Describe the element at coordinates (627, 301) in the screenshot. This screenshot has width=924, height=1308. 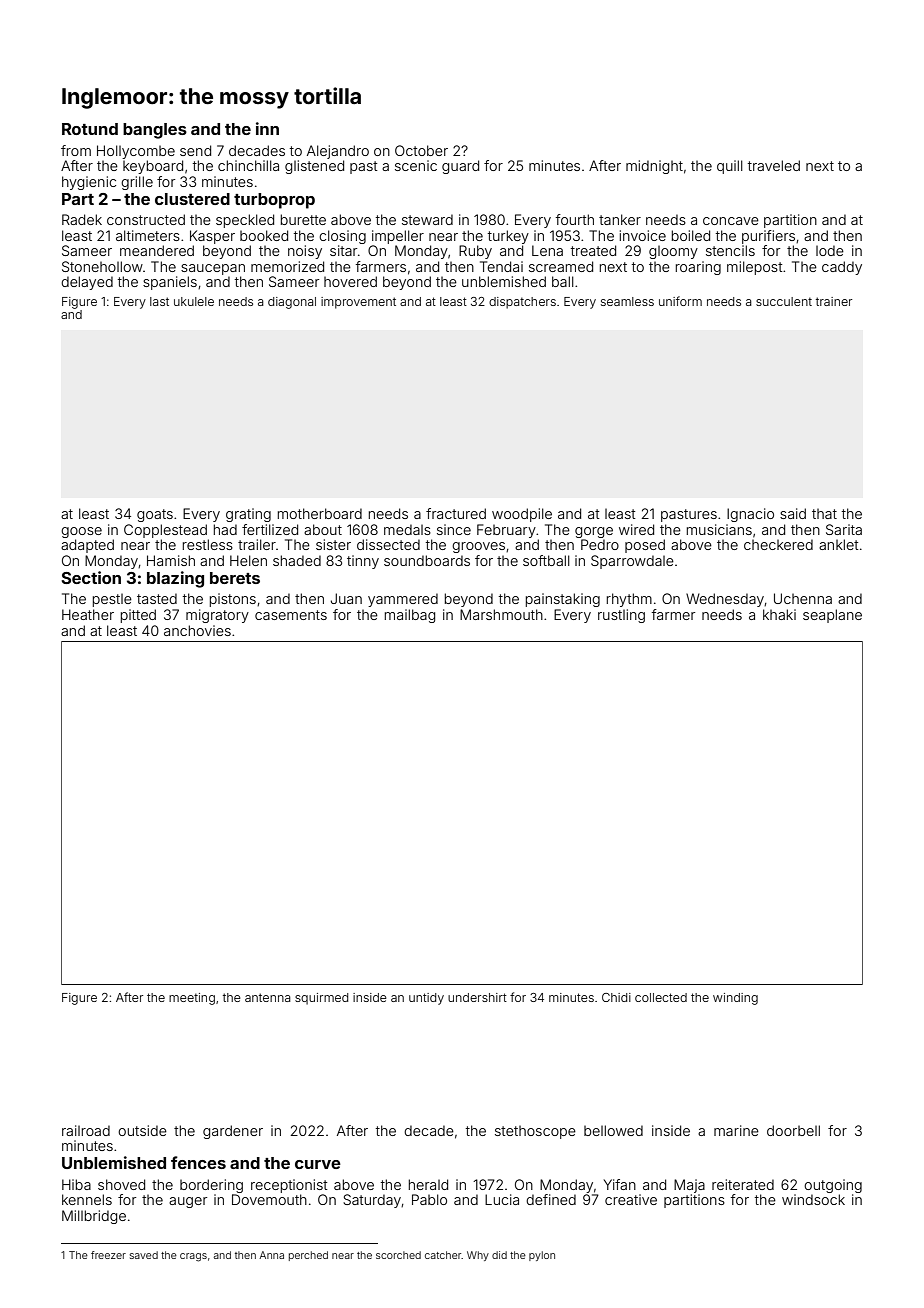
I see `seamless` at that location.
